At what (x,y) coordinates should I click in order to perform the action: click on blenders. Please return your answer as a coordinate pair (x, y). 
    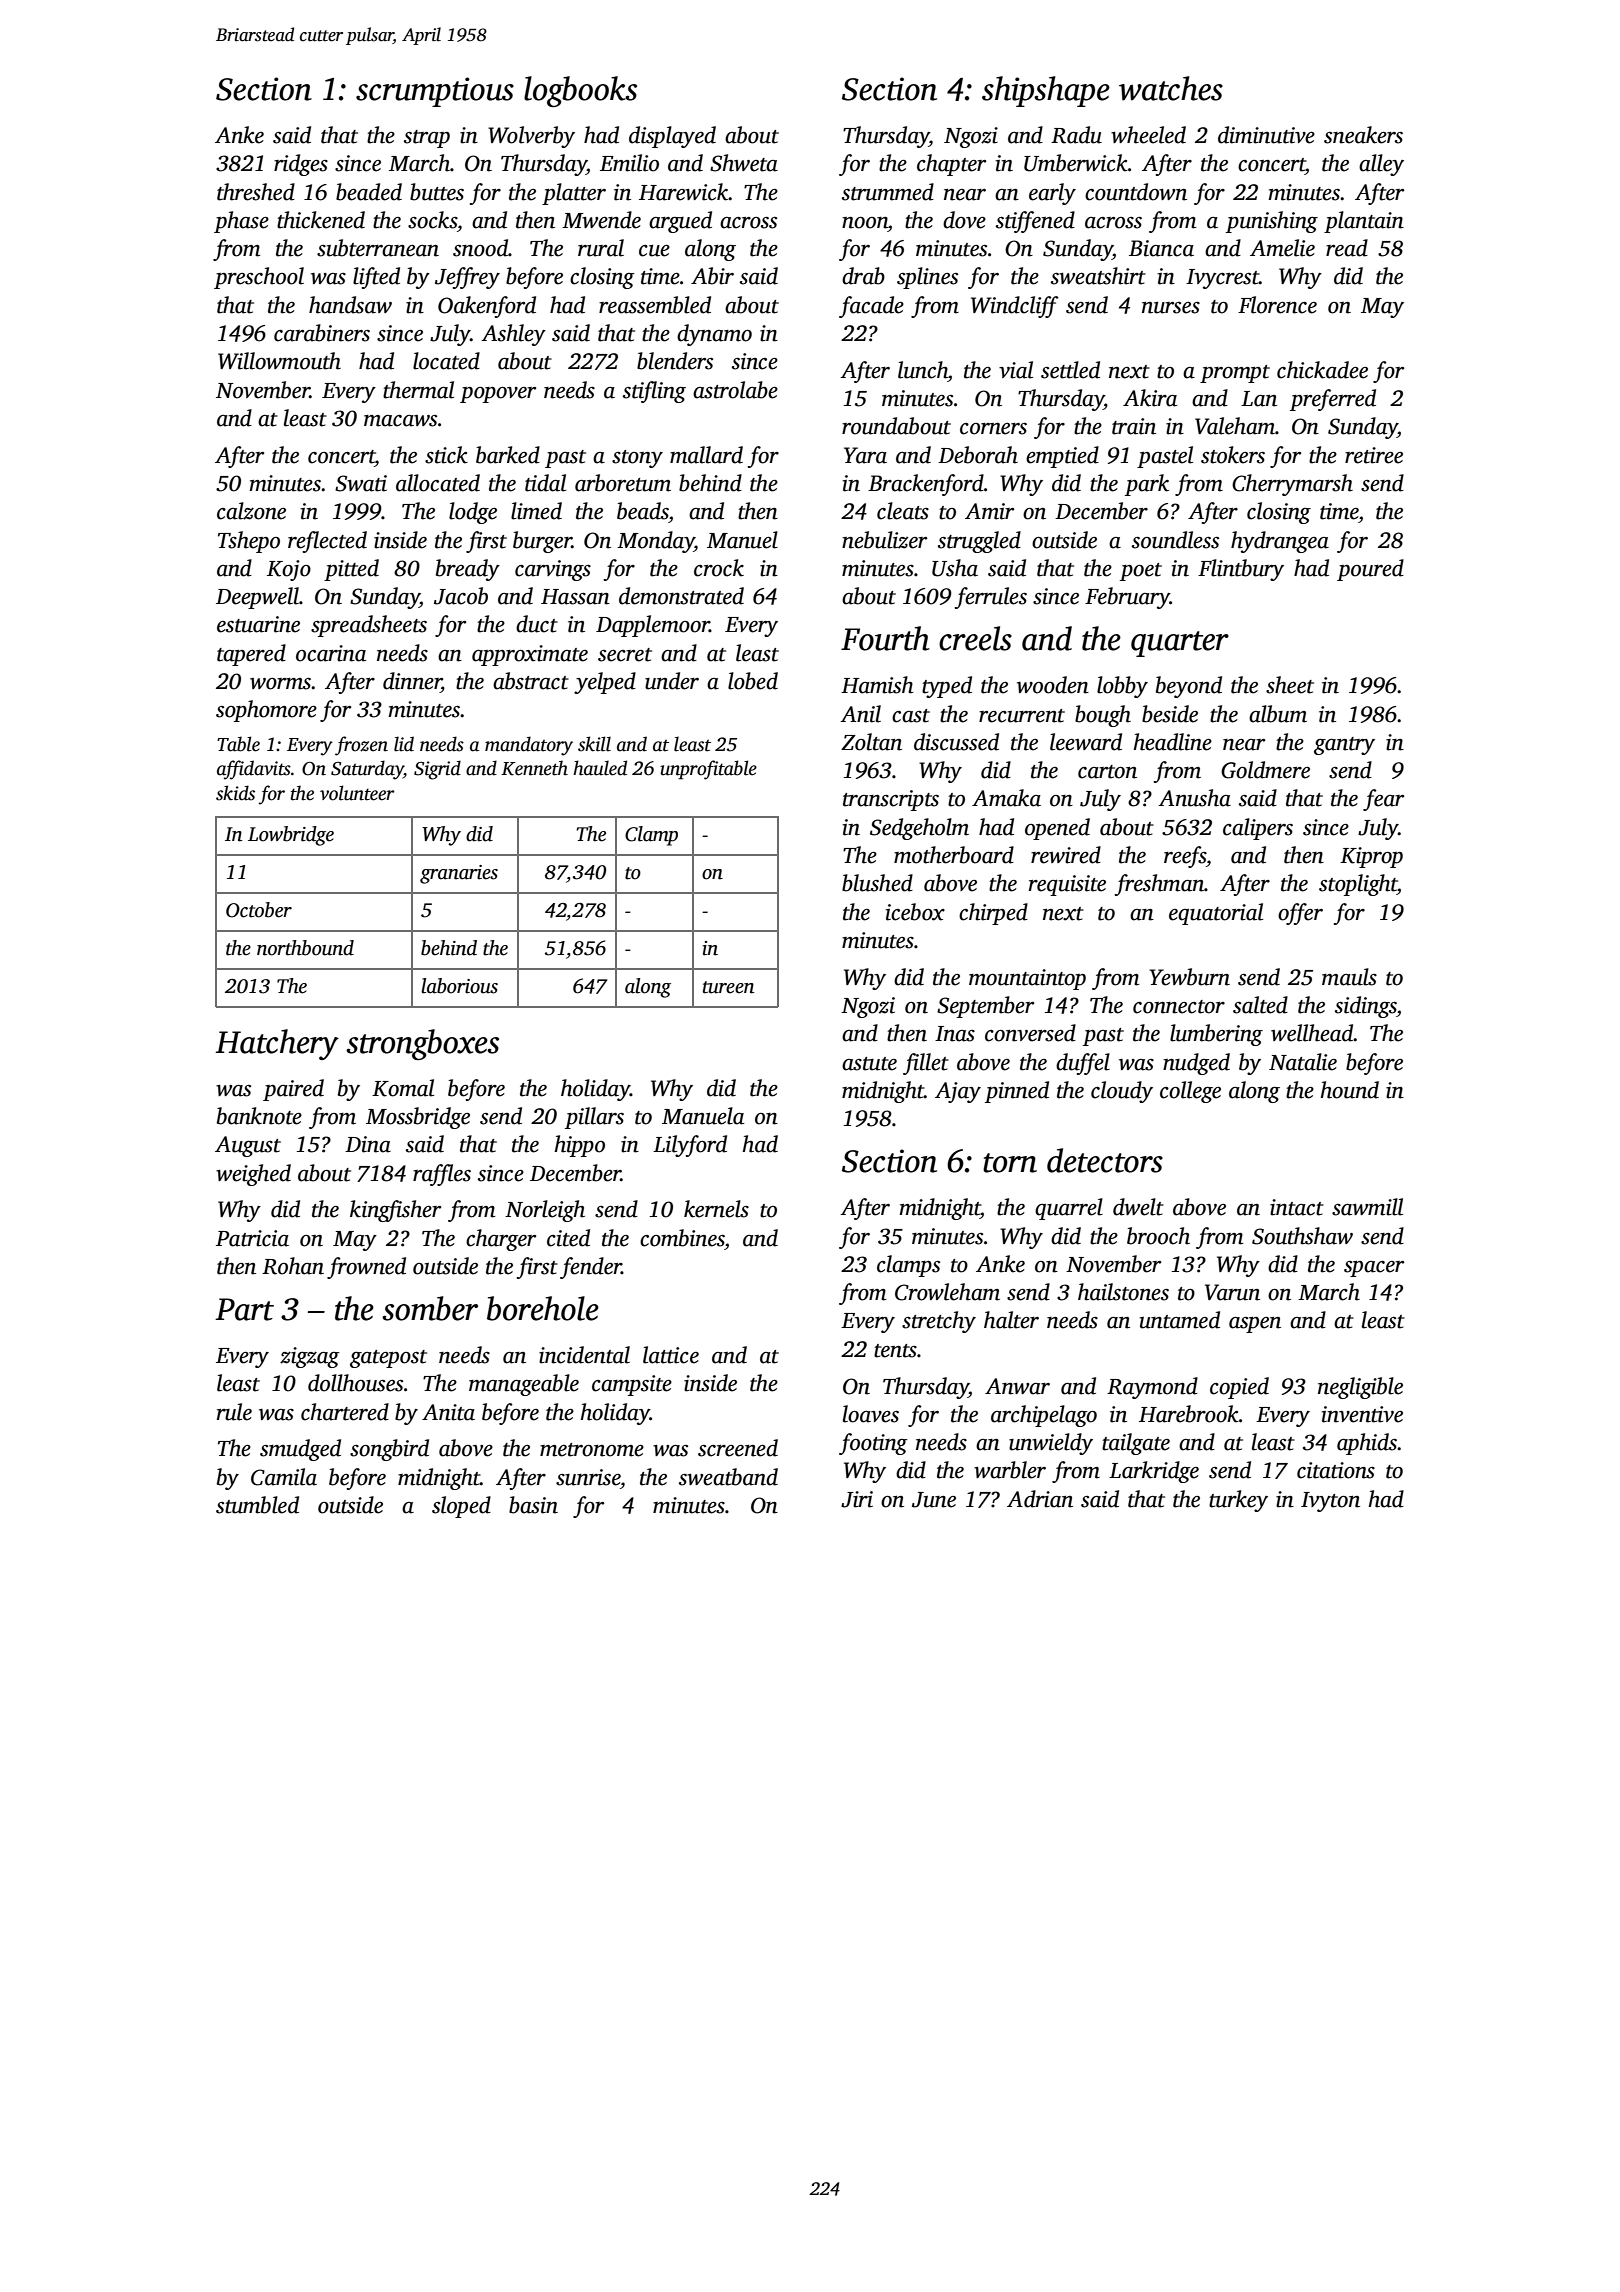
    Looking at the image, I should click on (675, 361).
